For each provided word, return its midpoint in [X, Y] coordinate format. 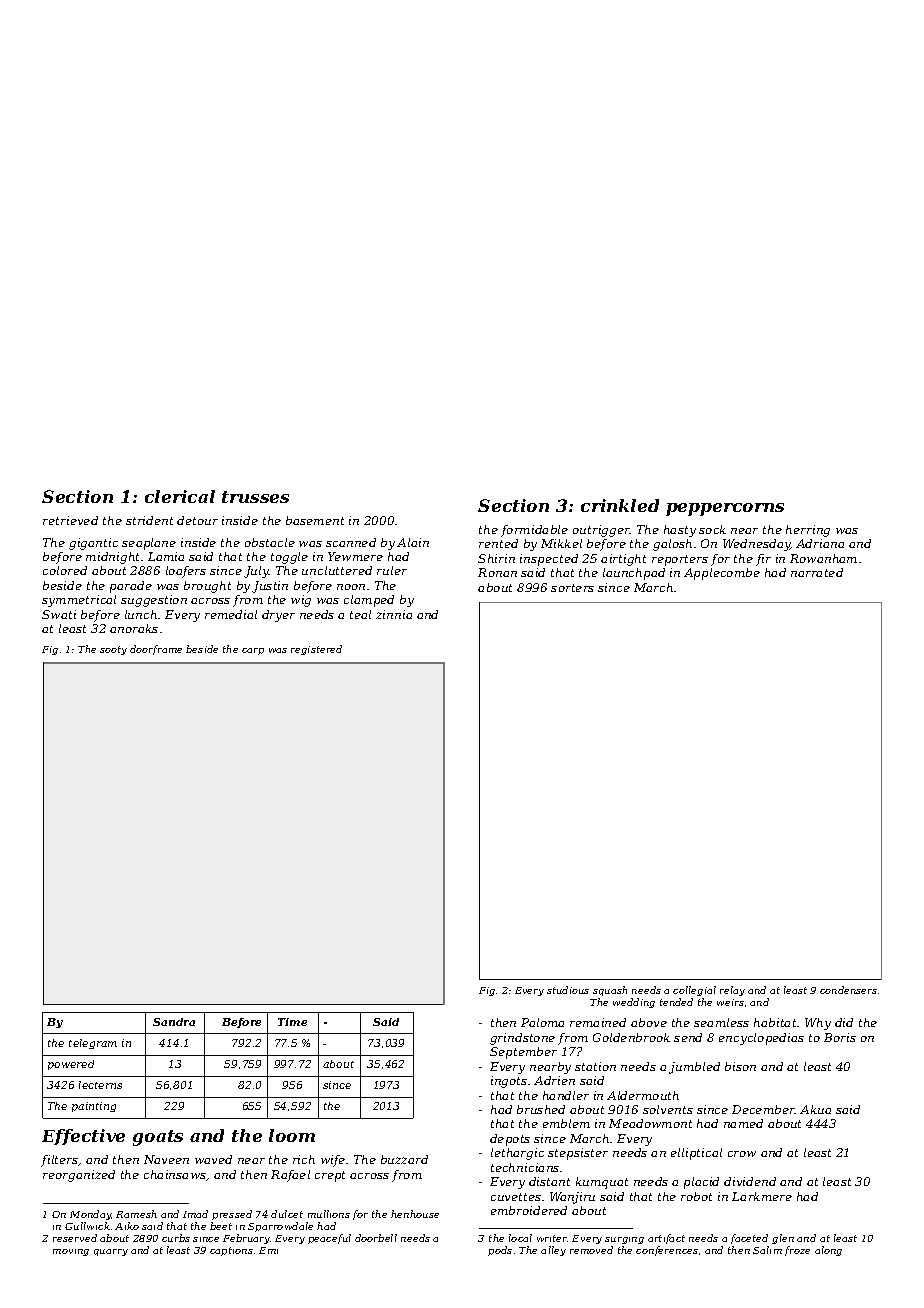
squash [610, 991]
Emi [268, 1250]
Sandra [174, 1022]
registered [316, 650]
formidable [534, 531]
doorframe [156, 650]
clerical [180, 496]
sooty [113, 650]
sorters [572, 588]
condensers [848, 990]
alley [553, 1251]
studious [568, 990]
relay [732, 991]
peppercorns [725, 509]
